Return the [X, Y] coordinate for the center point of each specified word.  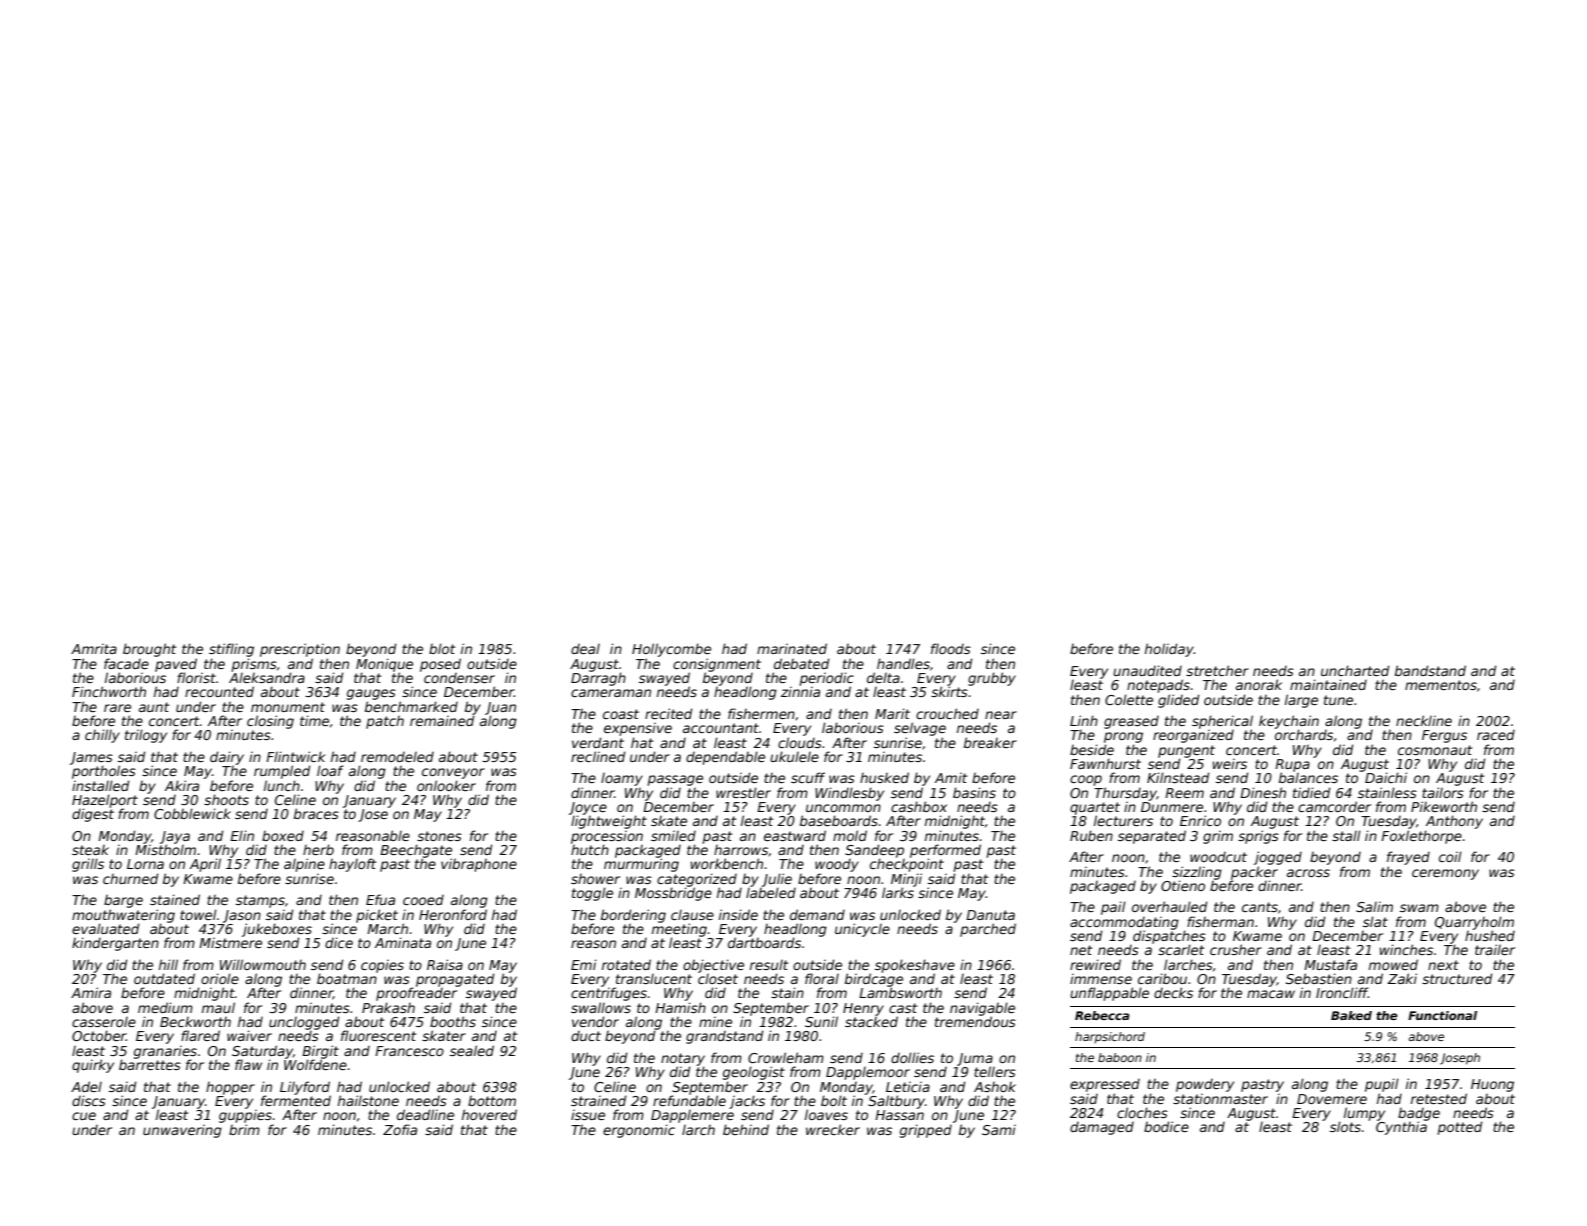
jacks [747, 1102]
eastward [795, 835]
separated [1152, 837]
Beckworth [195, 1021]
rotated [626, 964]
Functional [1442, 1015]
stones [439, 836]
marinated [792, 648]
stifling [231, 650]
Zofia [400, 1129]
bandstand [1430, 670]
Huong [1492, 1085]
